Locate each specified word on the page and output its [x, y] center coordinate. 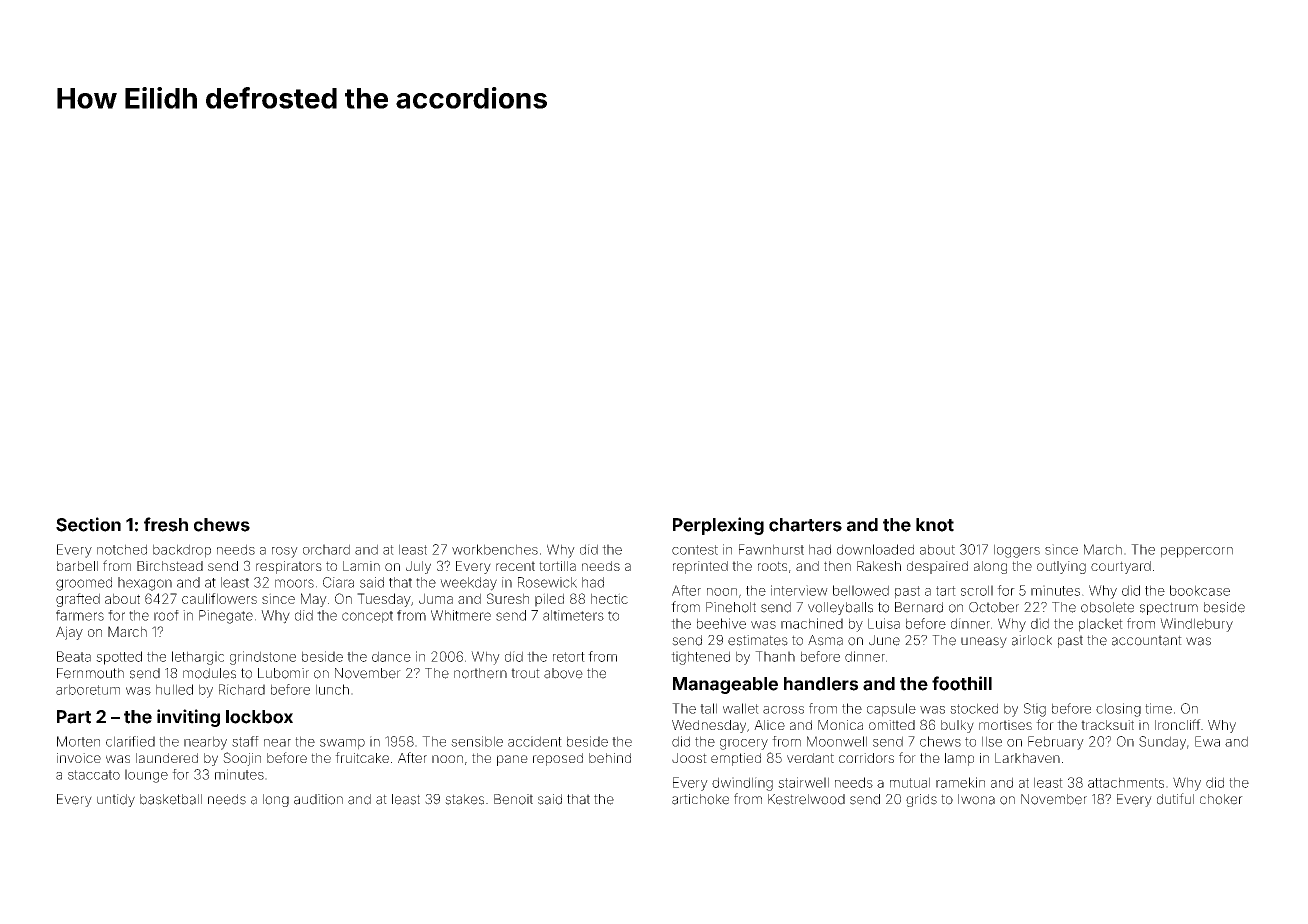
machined [812, 623]
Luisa [884, 623]
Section [88, 524]
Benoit [513, 799]
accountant [1147, 640]
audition [318, 799]
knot [935, 525]
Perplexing [718, 526]
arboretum [88, 689]
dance [391, 656]
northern [480, 673]
